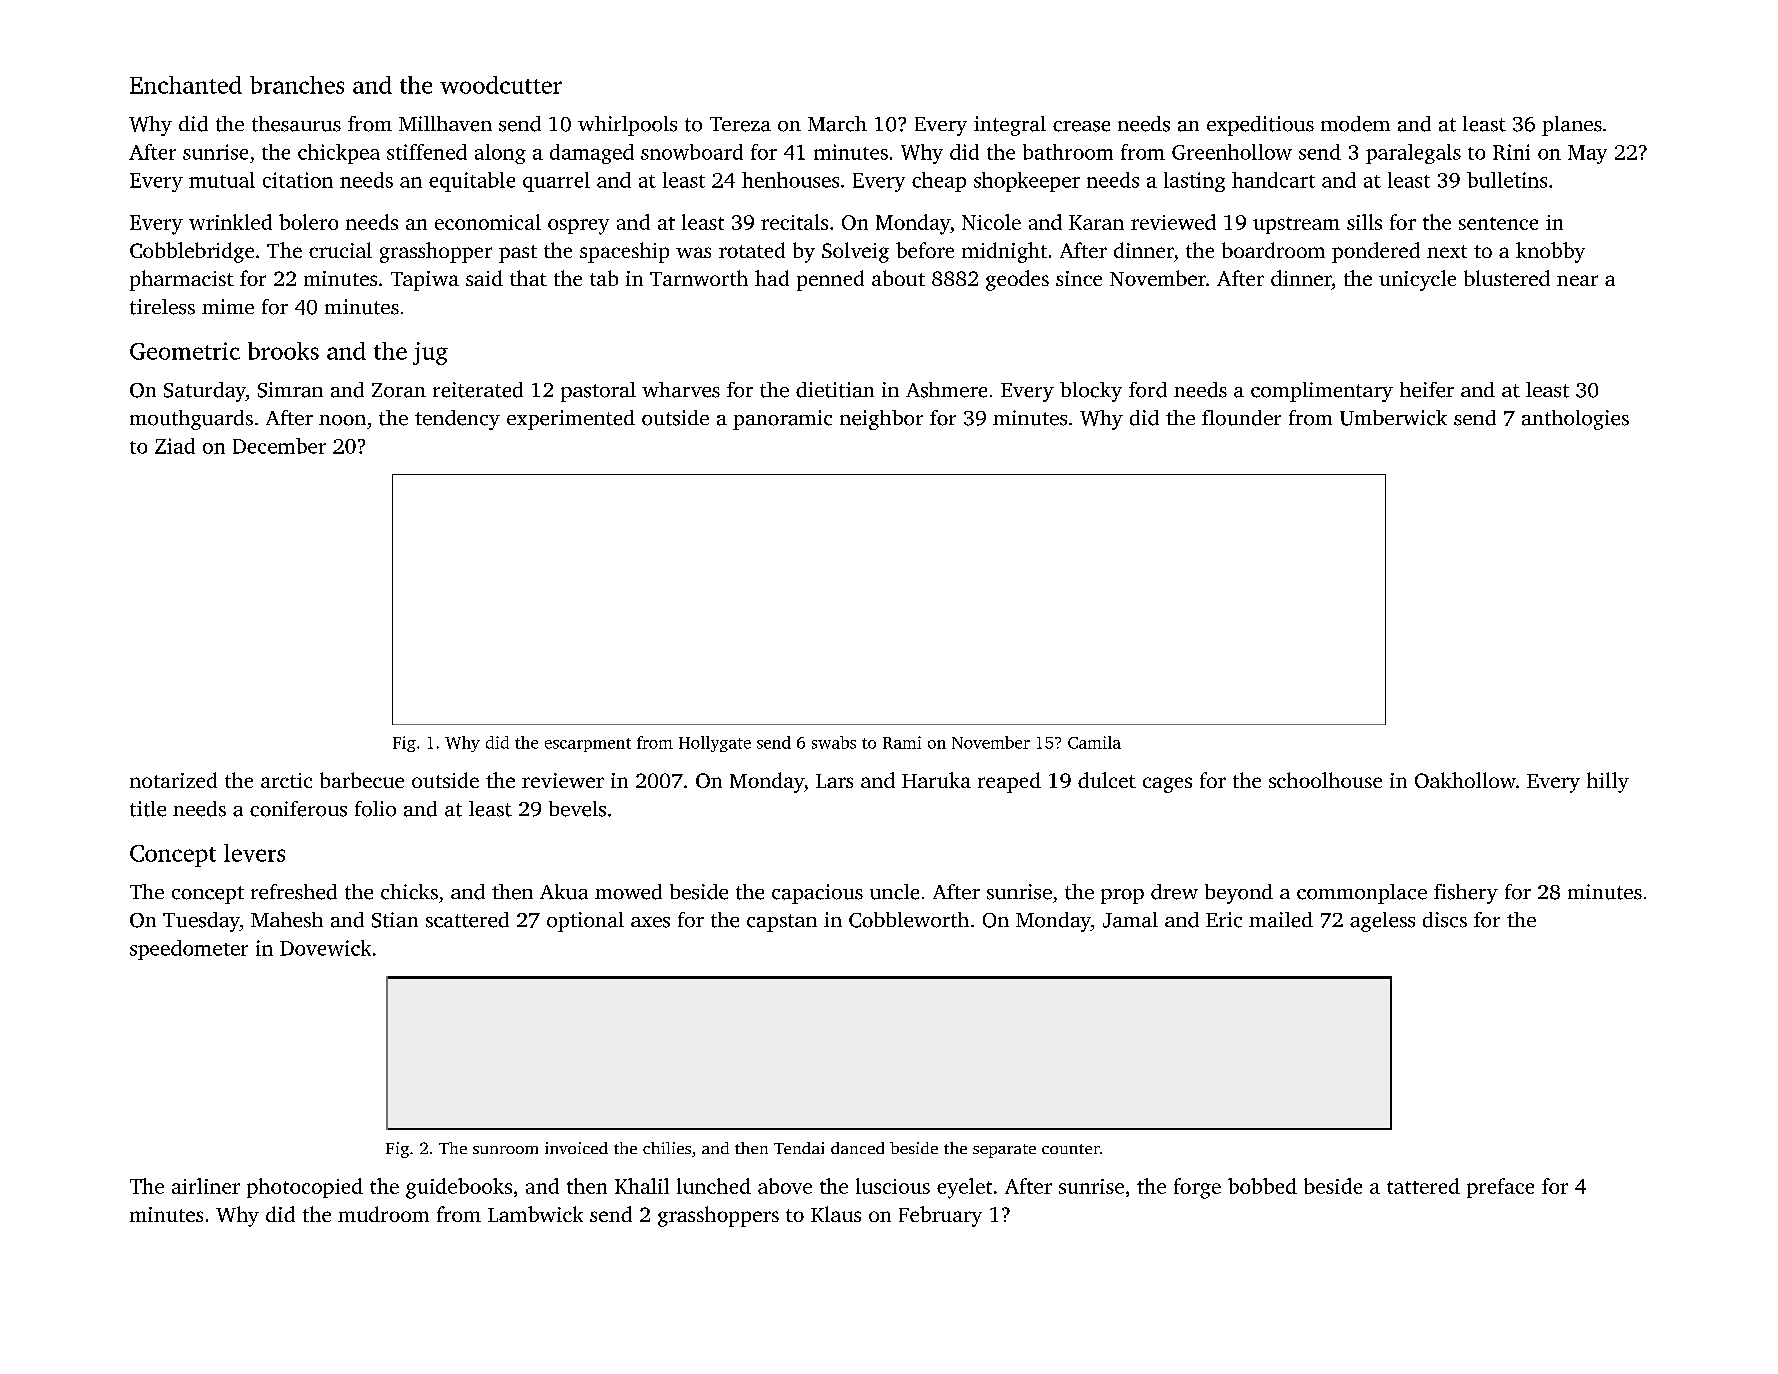 Image resolution: width=1778 pixels, height=1374 pixels. What do you see at coordinates (1577, 280) in the document?
I see `near` at bounding box center [1577, 280].
